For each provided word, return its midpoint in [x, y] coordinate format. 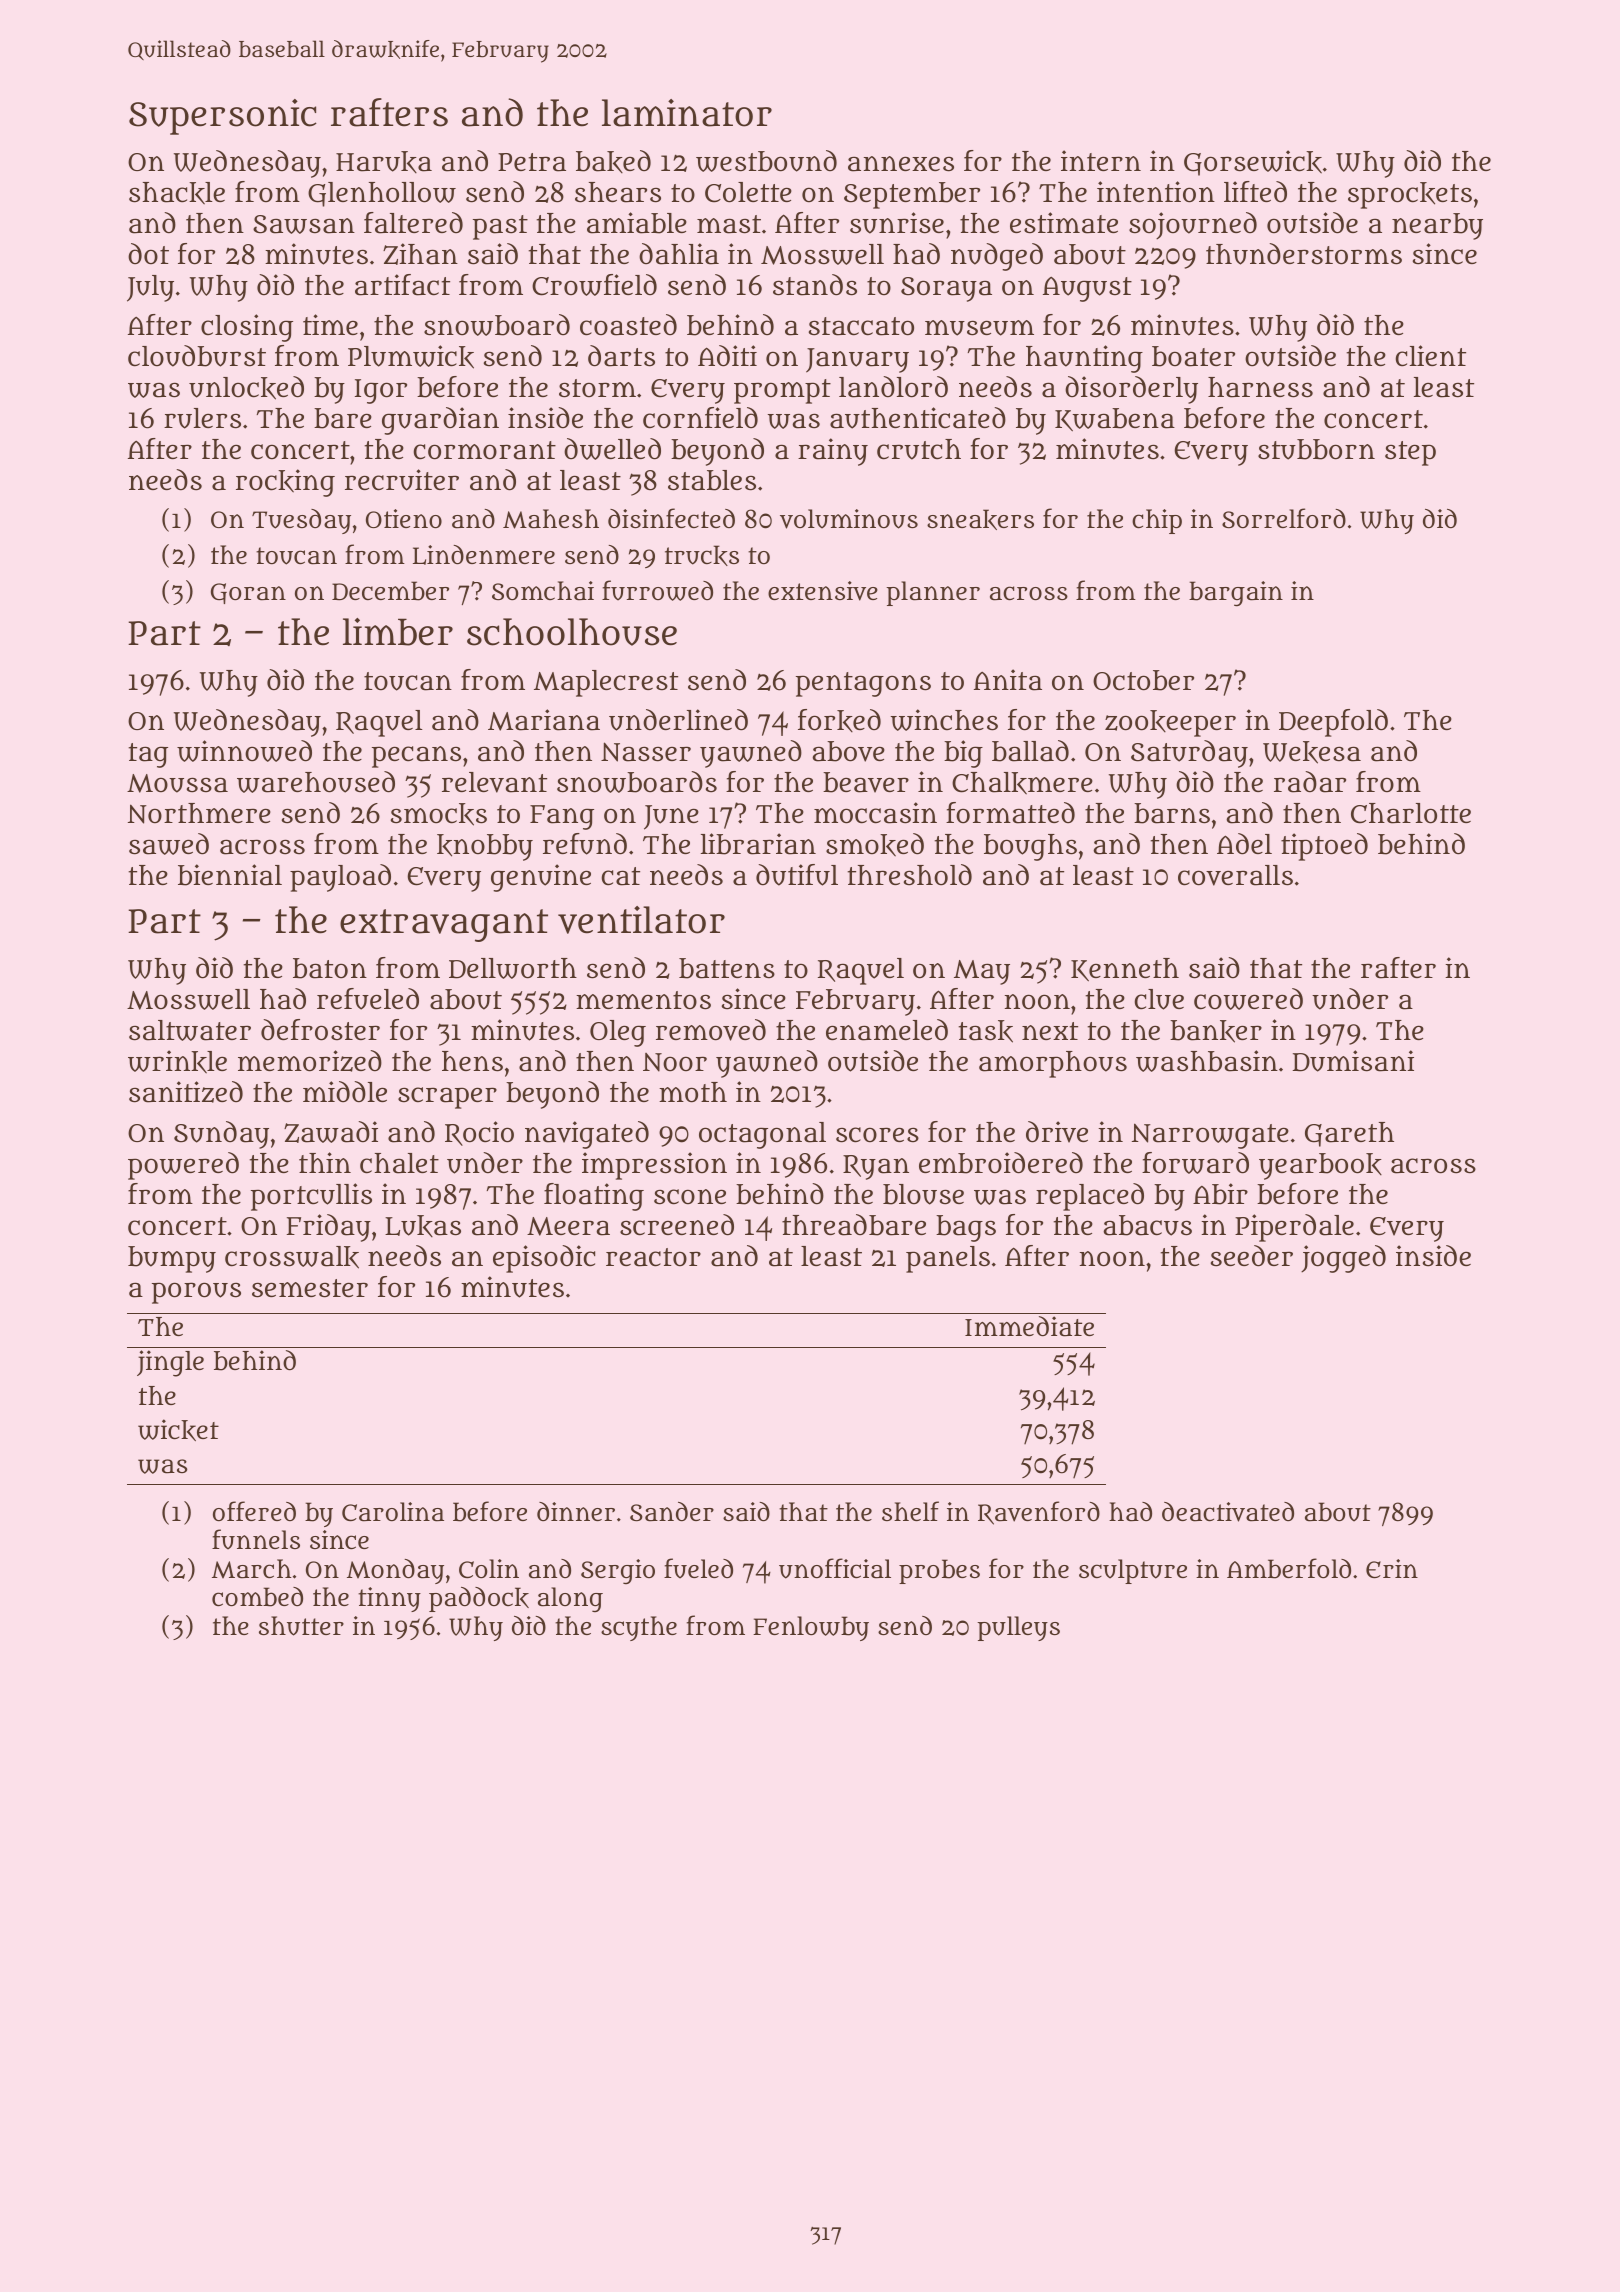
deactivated [1228, 1512]
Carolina [393, 1512]
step [1410, 453]
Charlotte [1411, 813]
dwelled [612, 449]
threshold [909, 875]
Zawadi [331, 1132]
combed [257, 1597]
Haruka [384, 162]
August [1087, 289]
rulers [202, 418]
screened [677, 1225]
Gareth [1349, 1134]
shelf [910, 1511]
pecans [416, 757]
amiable [637, 223]
